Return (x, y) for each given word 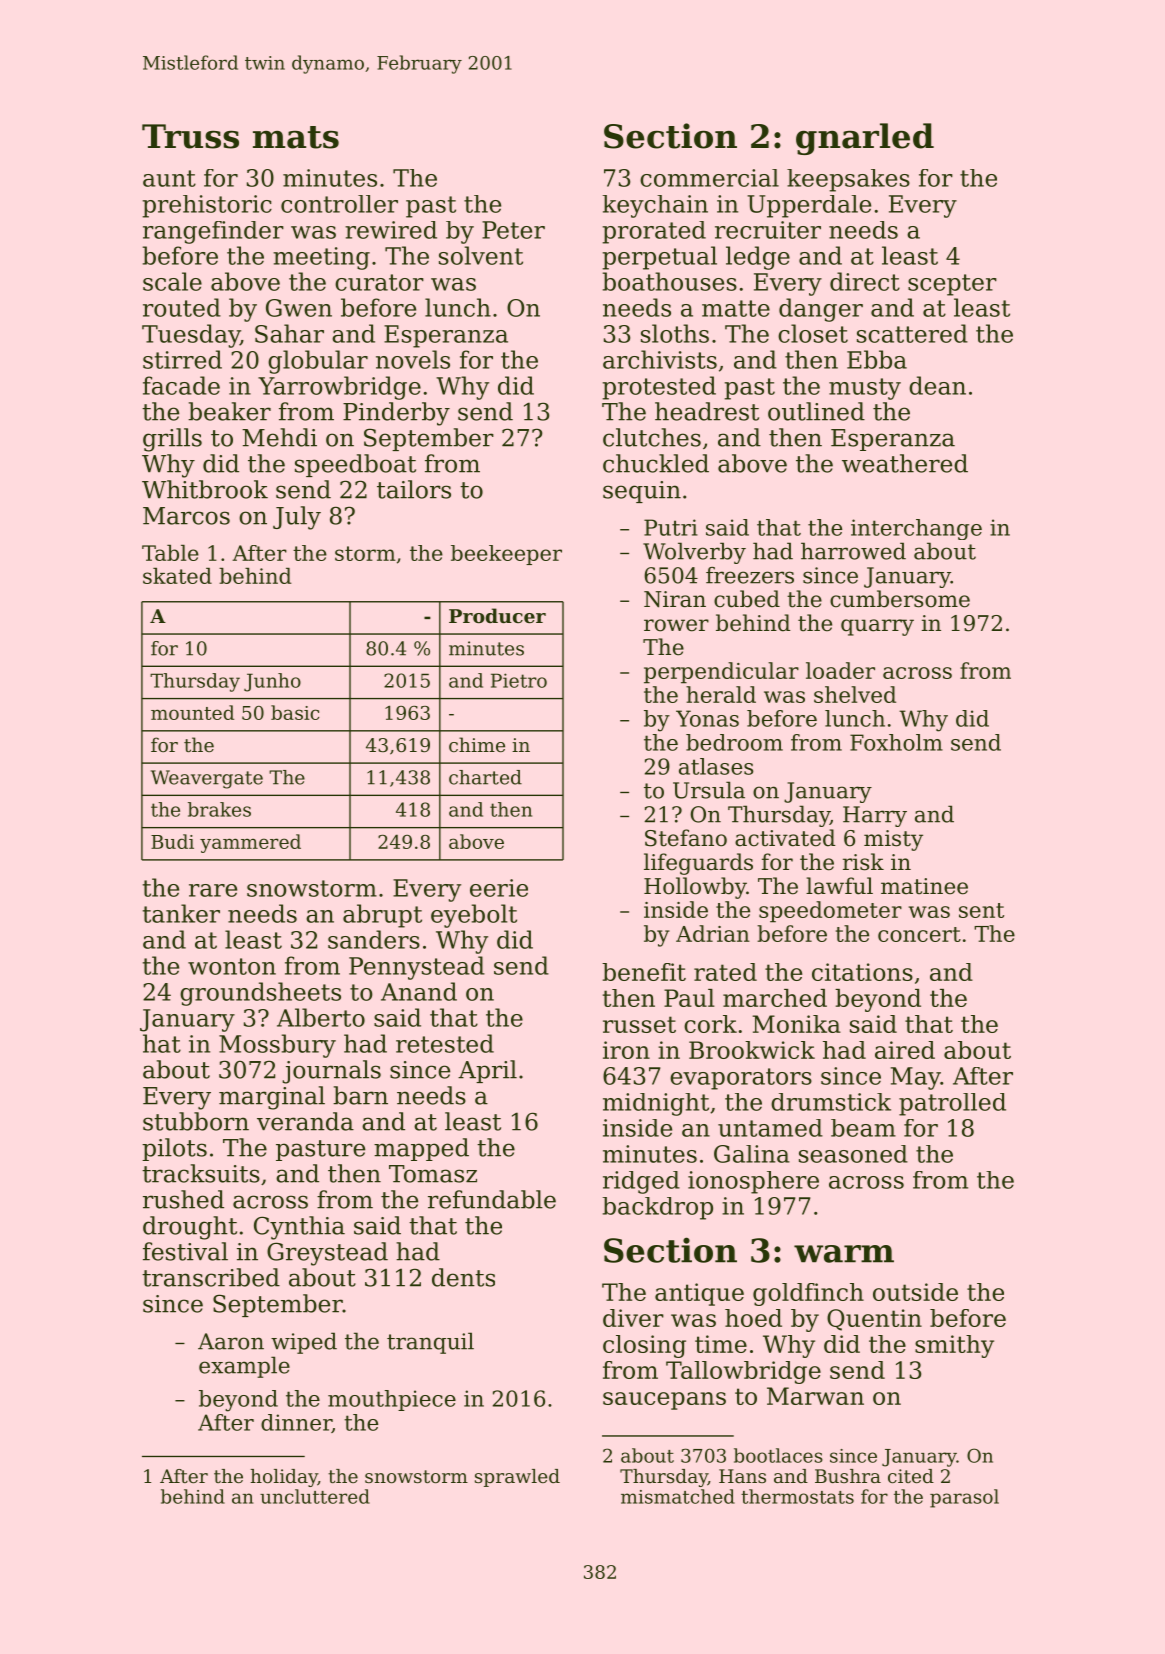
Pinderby (396, 414)
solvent (481, 255)
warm (844, 1254)
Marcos (186, 516)
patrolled (952, 1104)
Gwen (299, 308)
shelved (855, 694)
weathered (905, 463)
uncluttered (315, 1496)
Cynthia (299, 1228)
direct (865, 281)
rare (213, 890)
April (487, 1071)
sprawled (517, 1478)
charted (485, 777)
